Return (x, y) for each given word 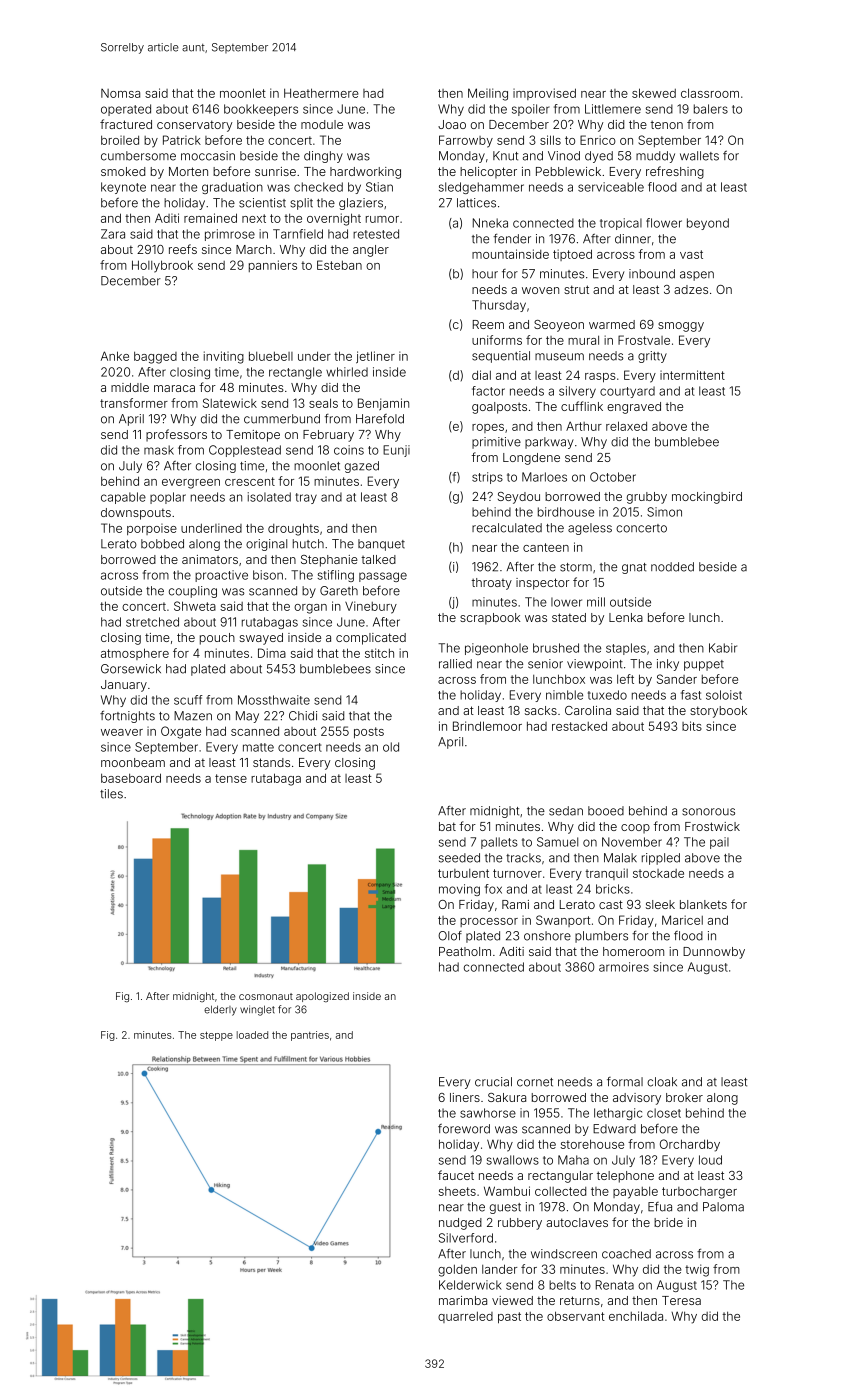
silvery (577, 392)
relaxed (626, 426)
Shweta (195, 606)
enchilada (636, 1316)
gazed (362, 467)
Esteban (339, 265)
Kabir (723, 648)
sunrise (275, 171)
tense (231, 778)
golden (457, 1270)
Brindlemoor (487, 726)
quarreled (465, 1317)
